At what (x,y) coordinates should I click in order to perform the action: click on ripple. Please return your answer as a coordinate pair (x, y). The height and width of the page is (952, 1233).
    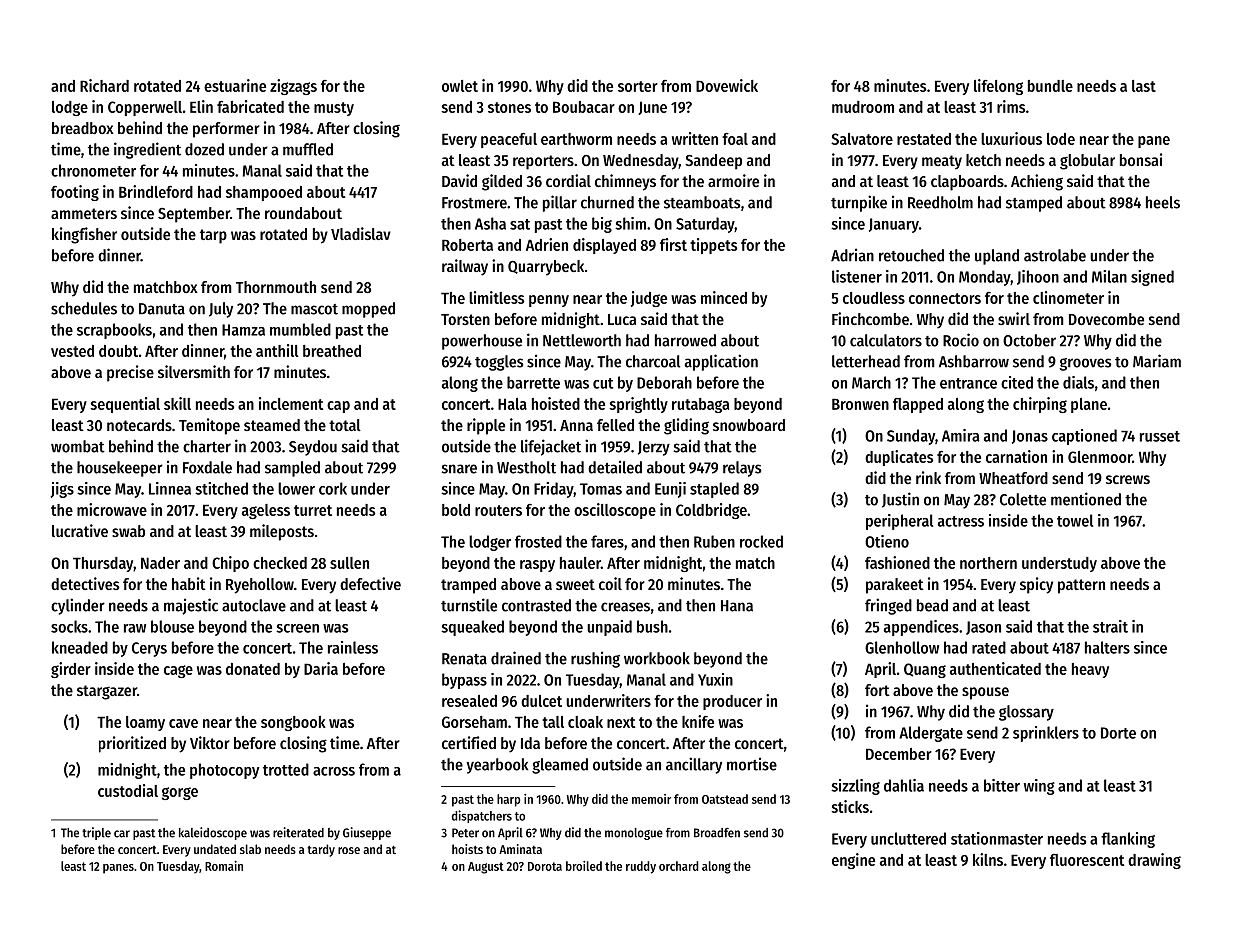
    Looking at the image, I should click on (486, 426).
